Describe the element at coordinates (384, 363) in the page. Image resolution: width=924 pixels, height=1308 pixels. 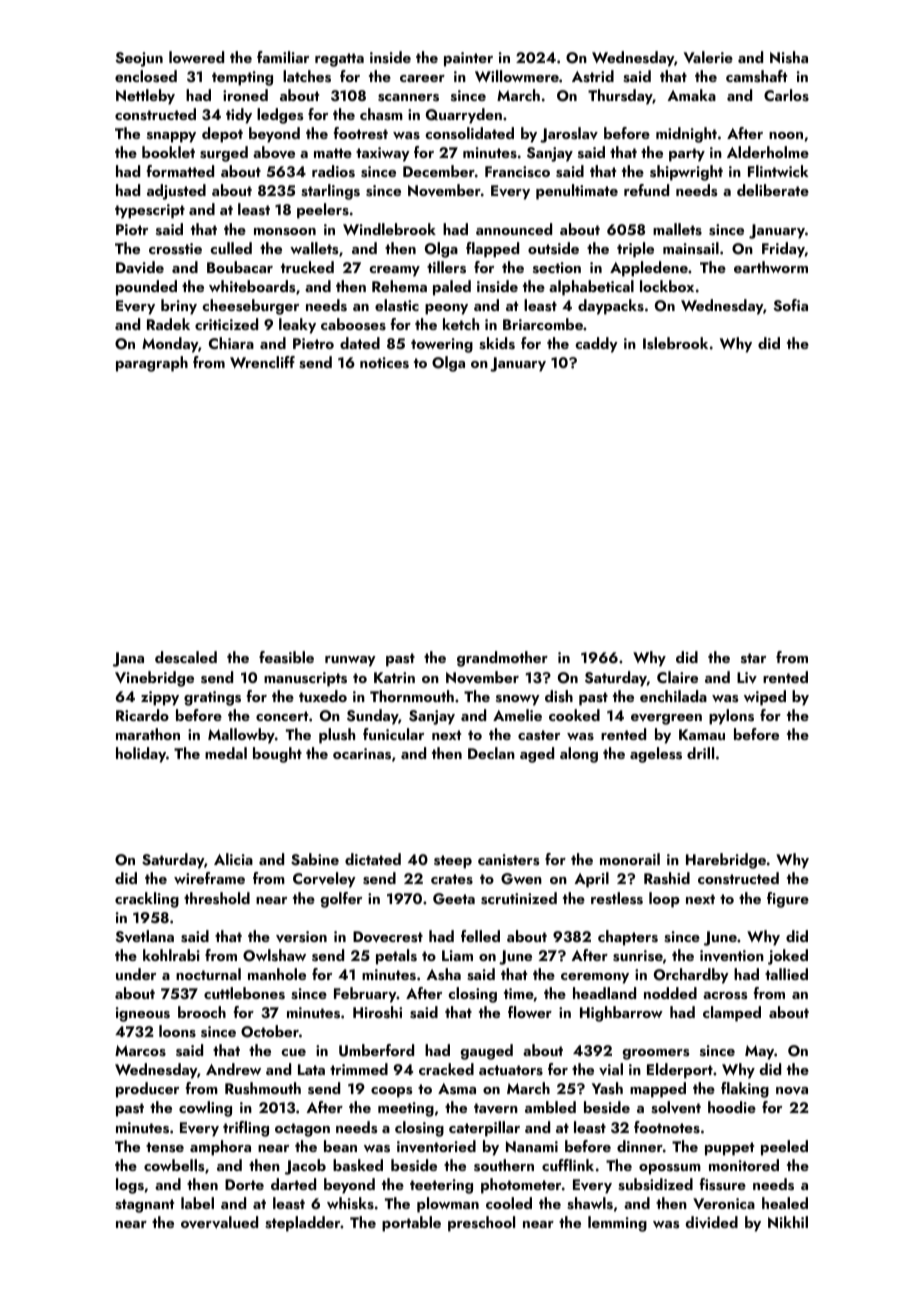
I see `notices` at that location.
